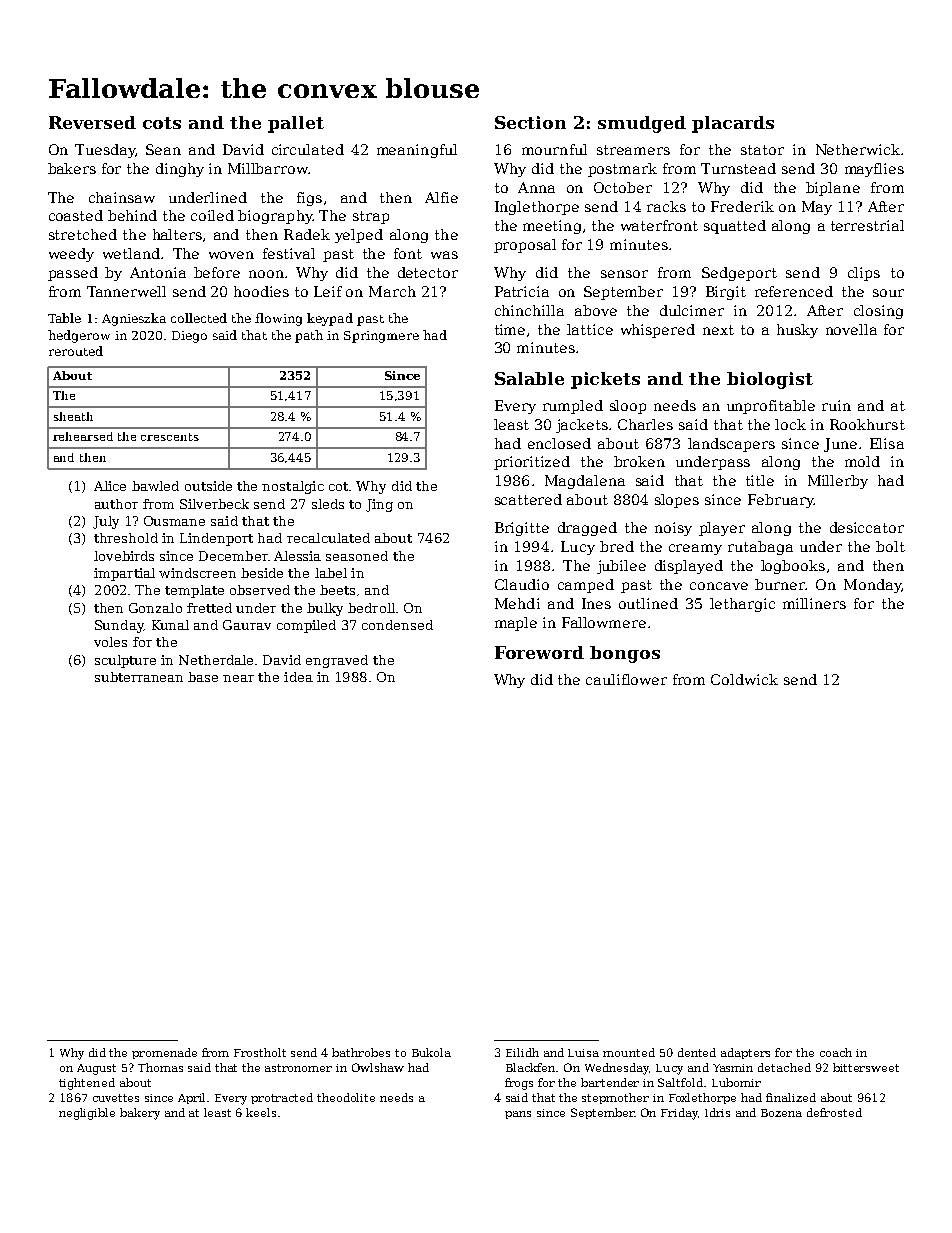 The height and width of the screenshot is (1233, 952). Describe the element at coordinates (742, 206) in the screenshot. I see `Frederik` at that location.
